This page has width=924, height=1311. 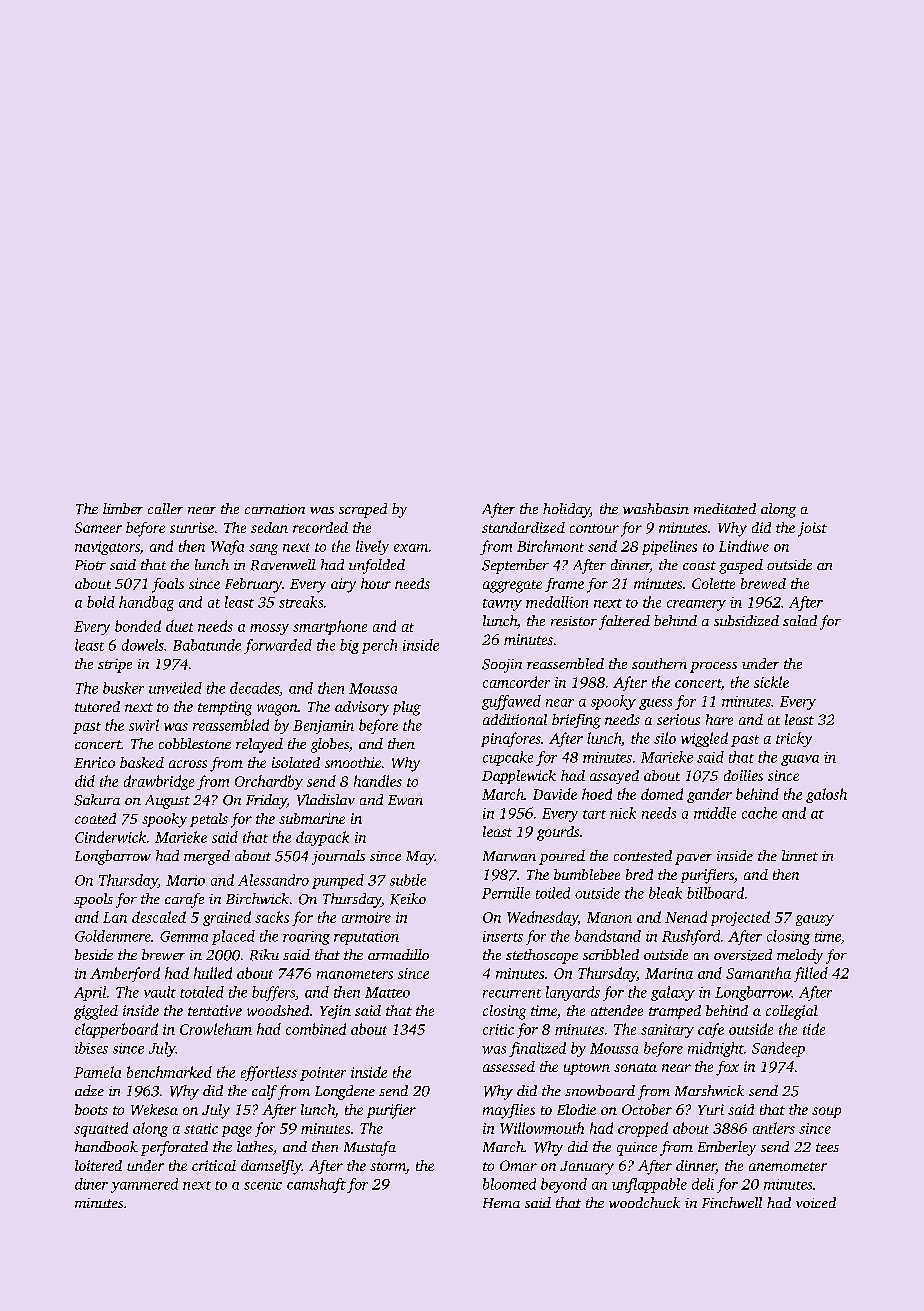 What do you see at coordinates (814, 1029) in the page?
I see `tide` at bounding box center [814, 1029].
